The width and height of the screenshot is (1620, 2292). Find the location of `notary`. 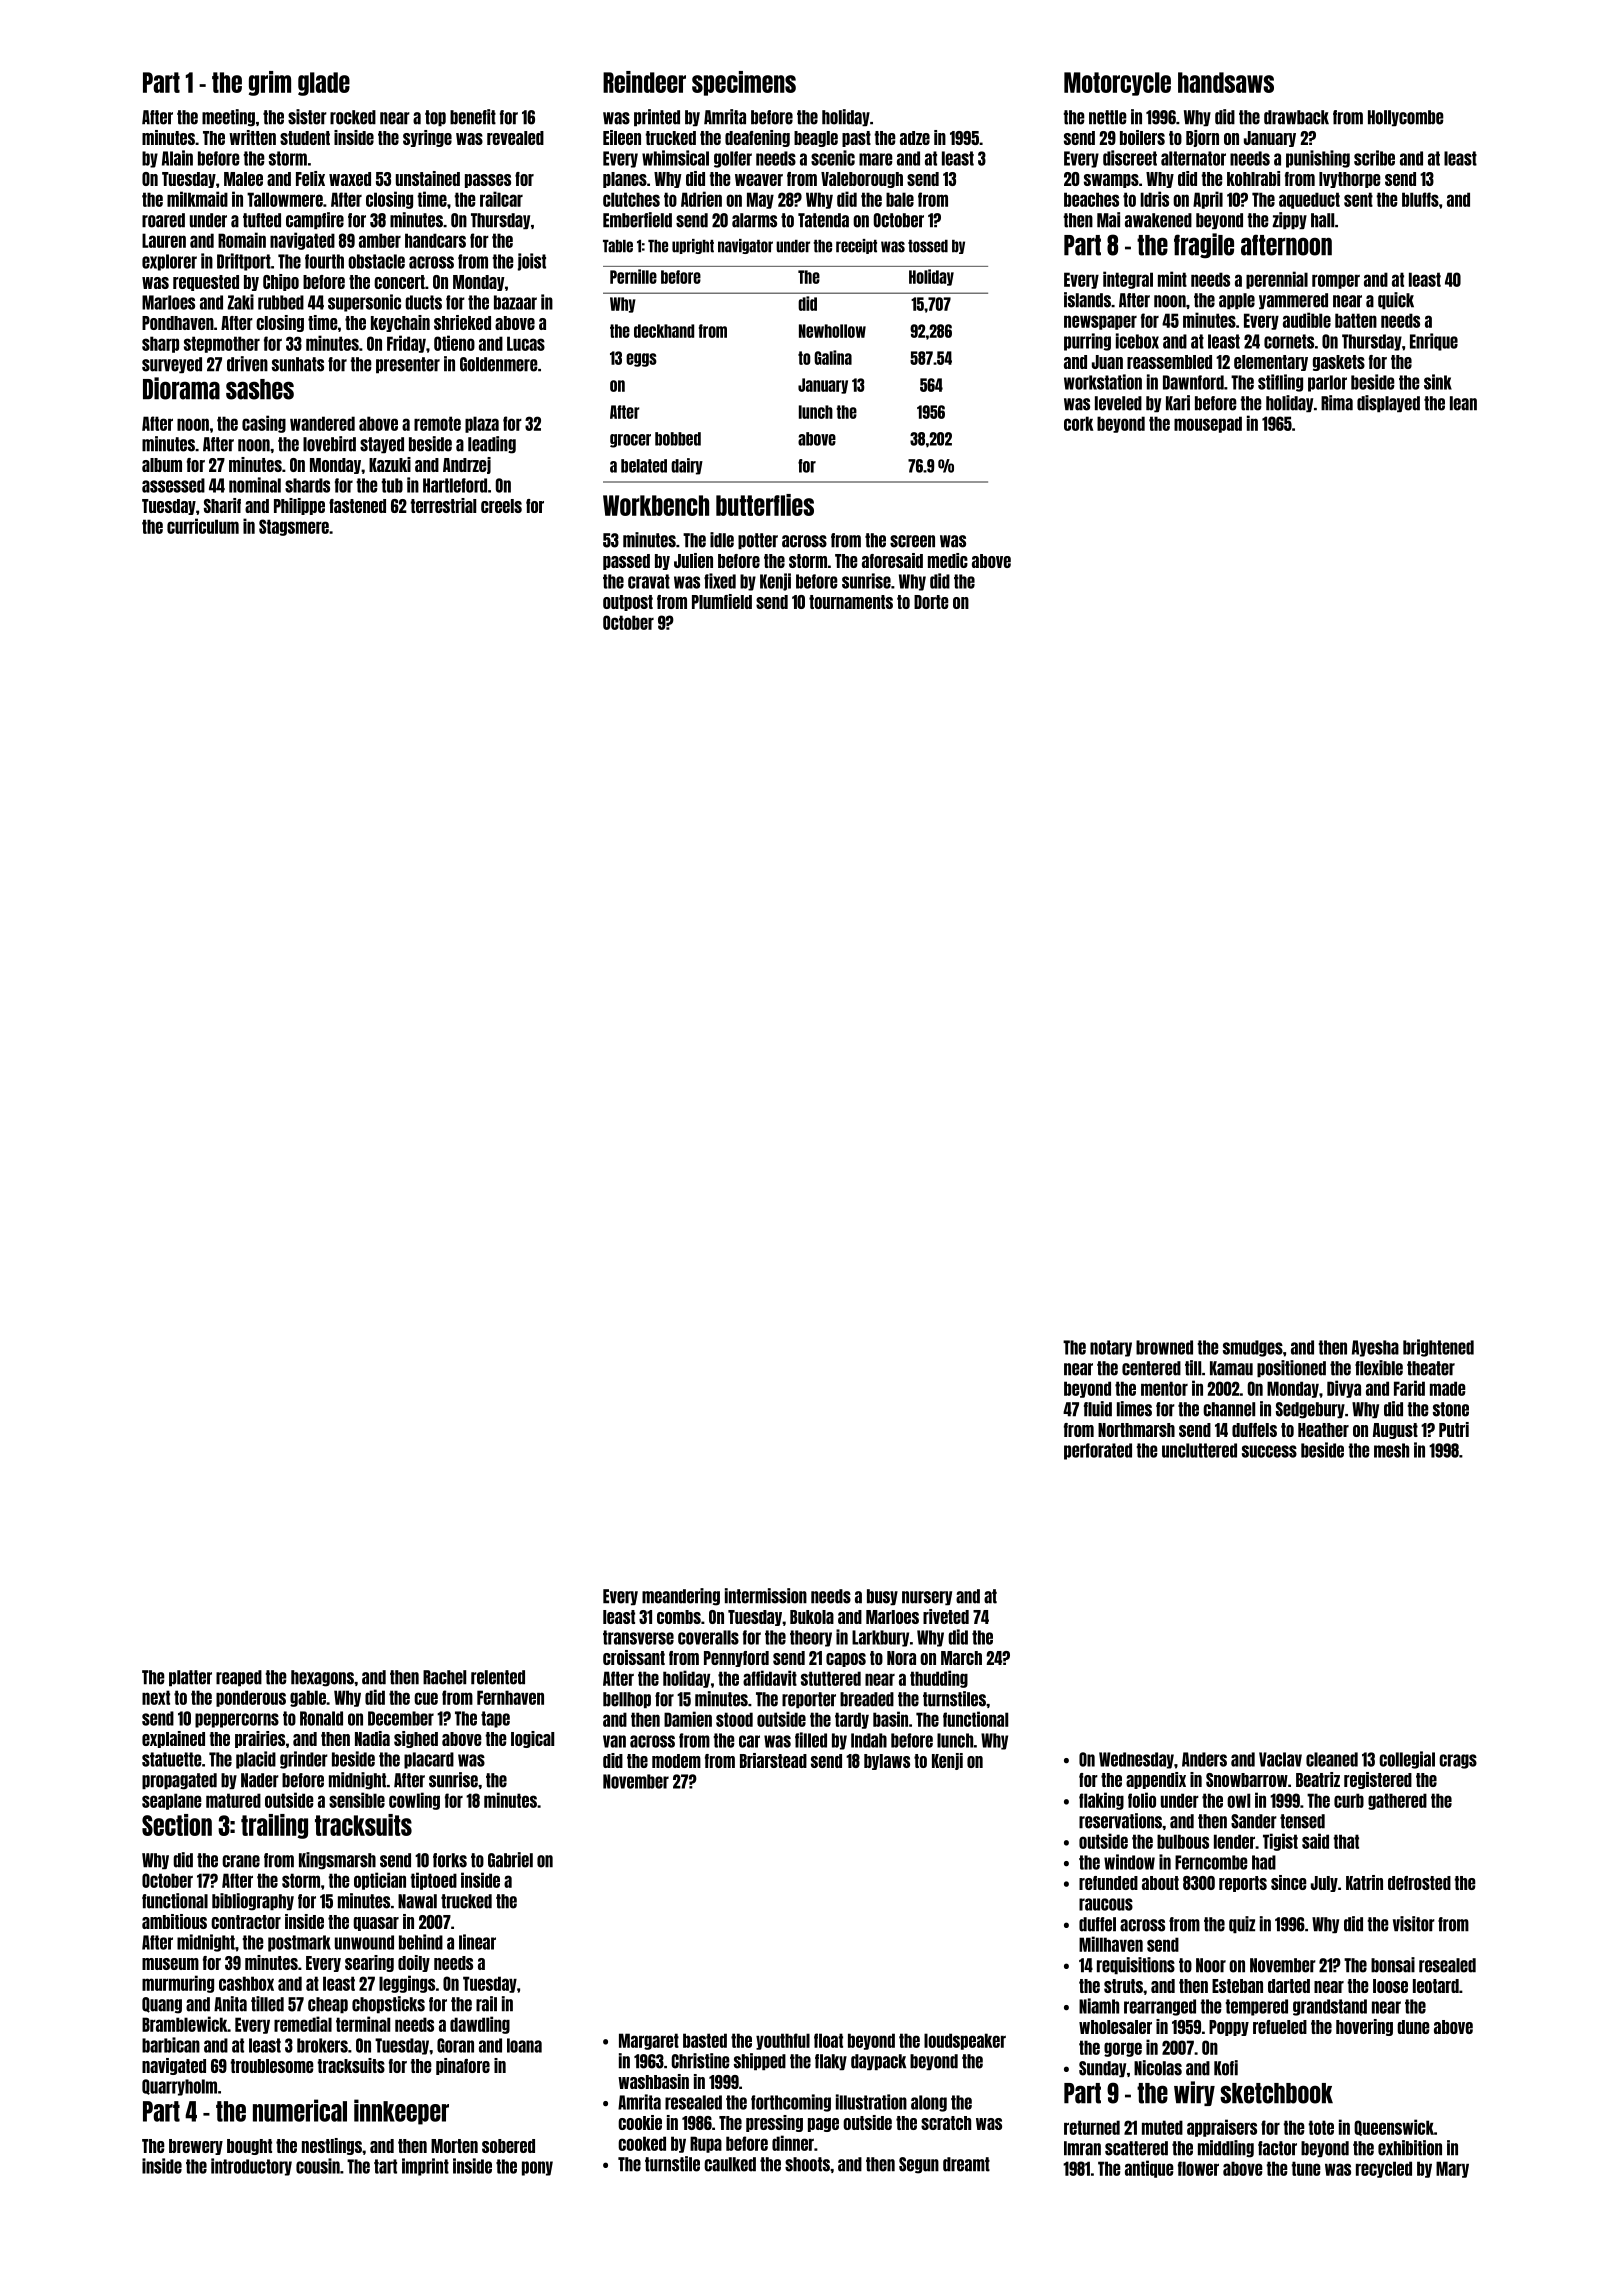

notary is located at coordinates (1111, 1348).
